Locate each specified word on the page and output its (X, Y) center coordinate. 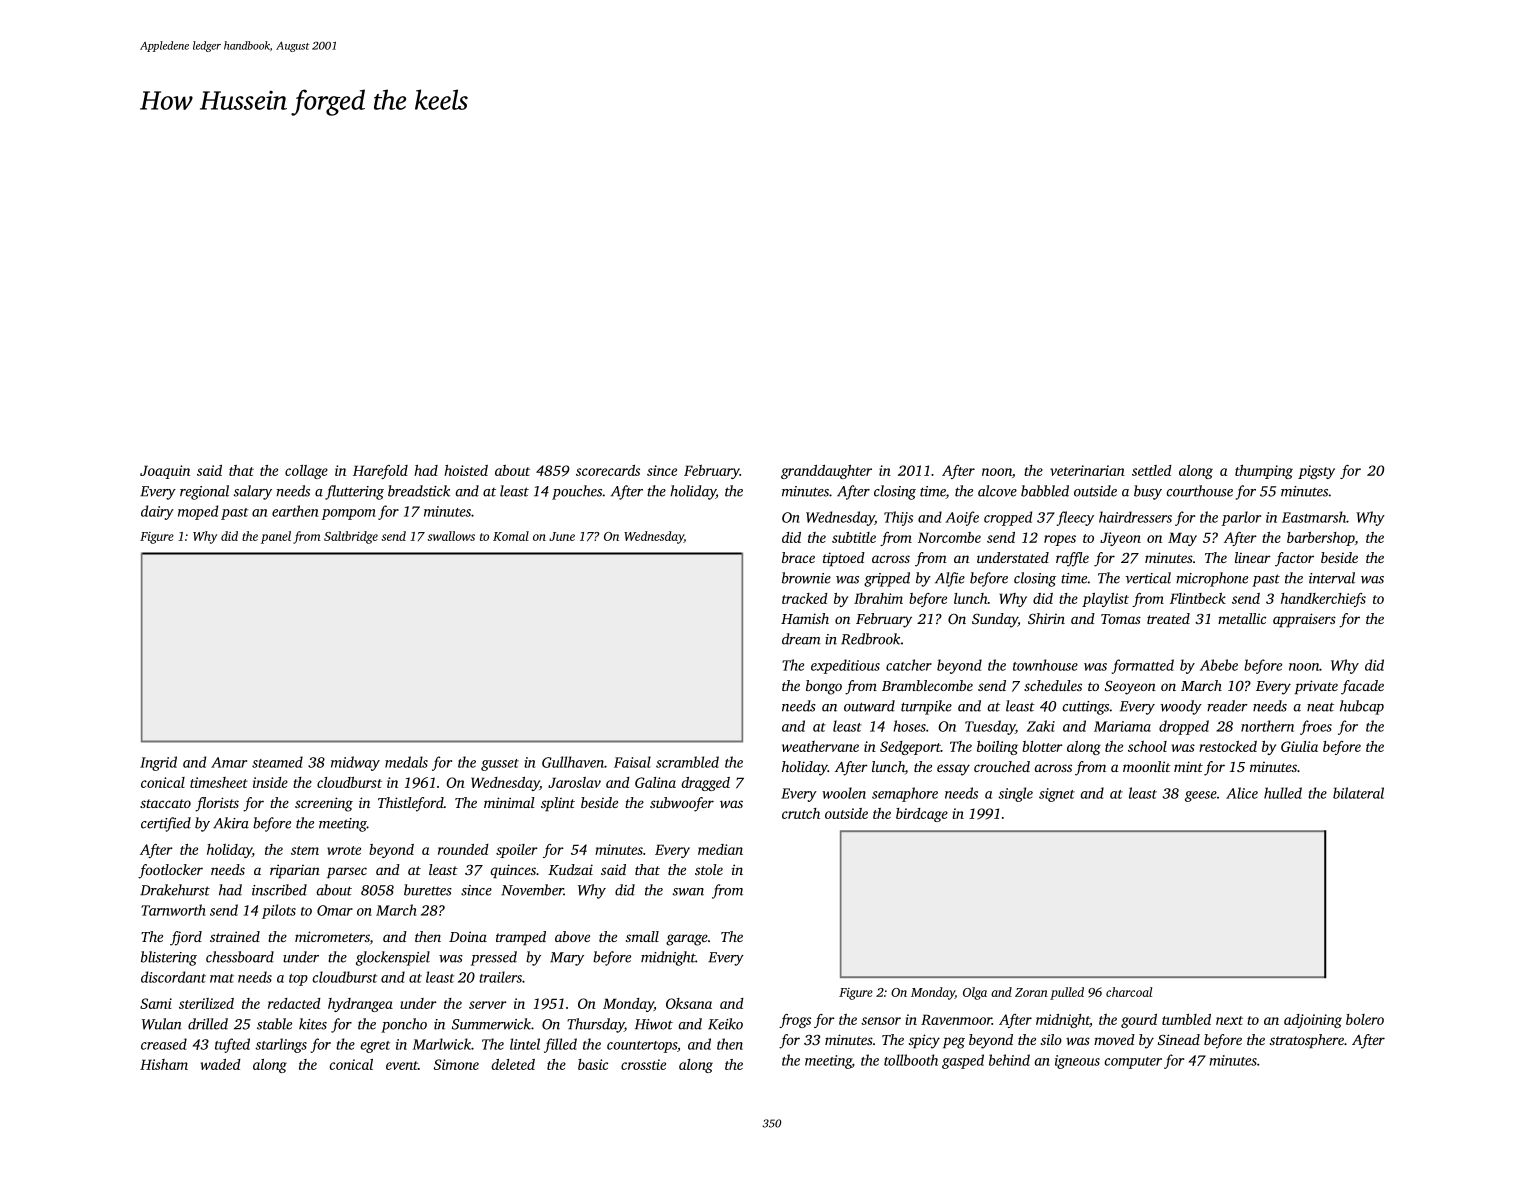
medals (406, 762)
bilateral (1358, 793)
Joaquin (165, 472)
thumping (1264, 472)
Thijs (898, 518)
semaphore (905, 794)
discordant (173, 977)
